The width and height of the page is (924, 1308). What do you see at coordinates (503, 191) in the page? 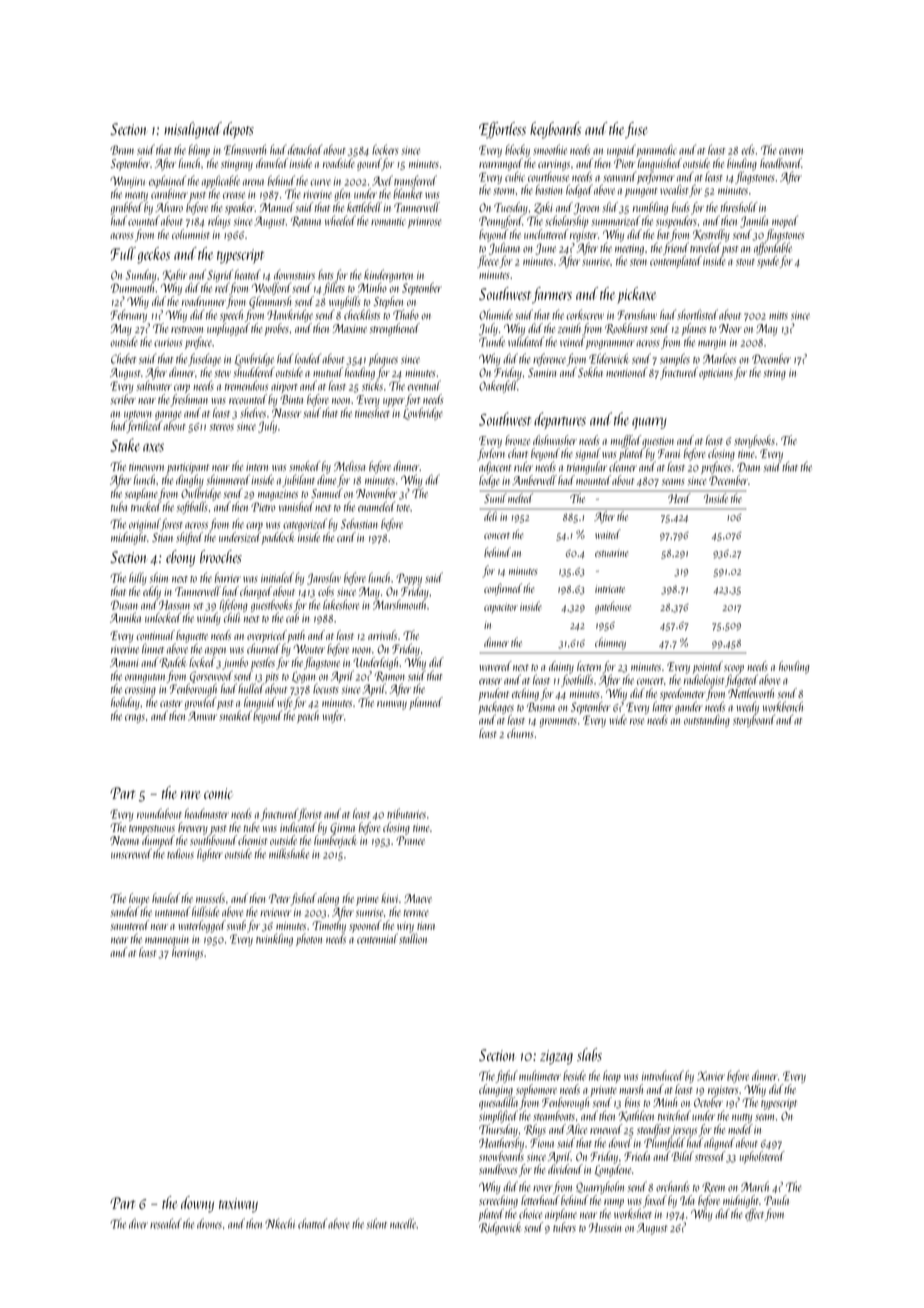
I see `storm` at bounding box center [503, 191].
